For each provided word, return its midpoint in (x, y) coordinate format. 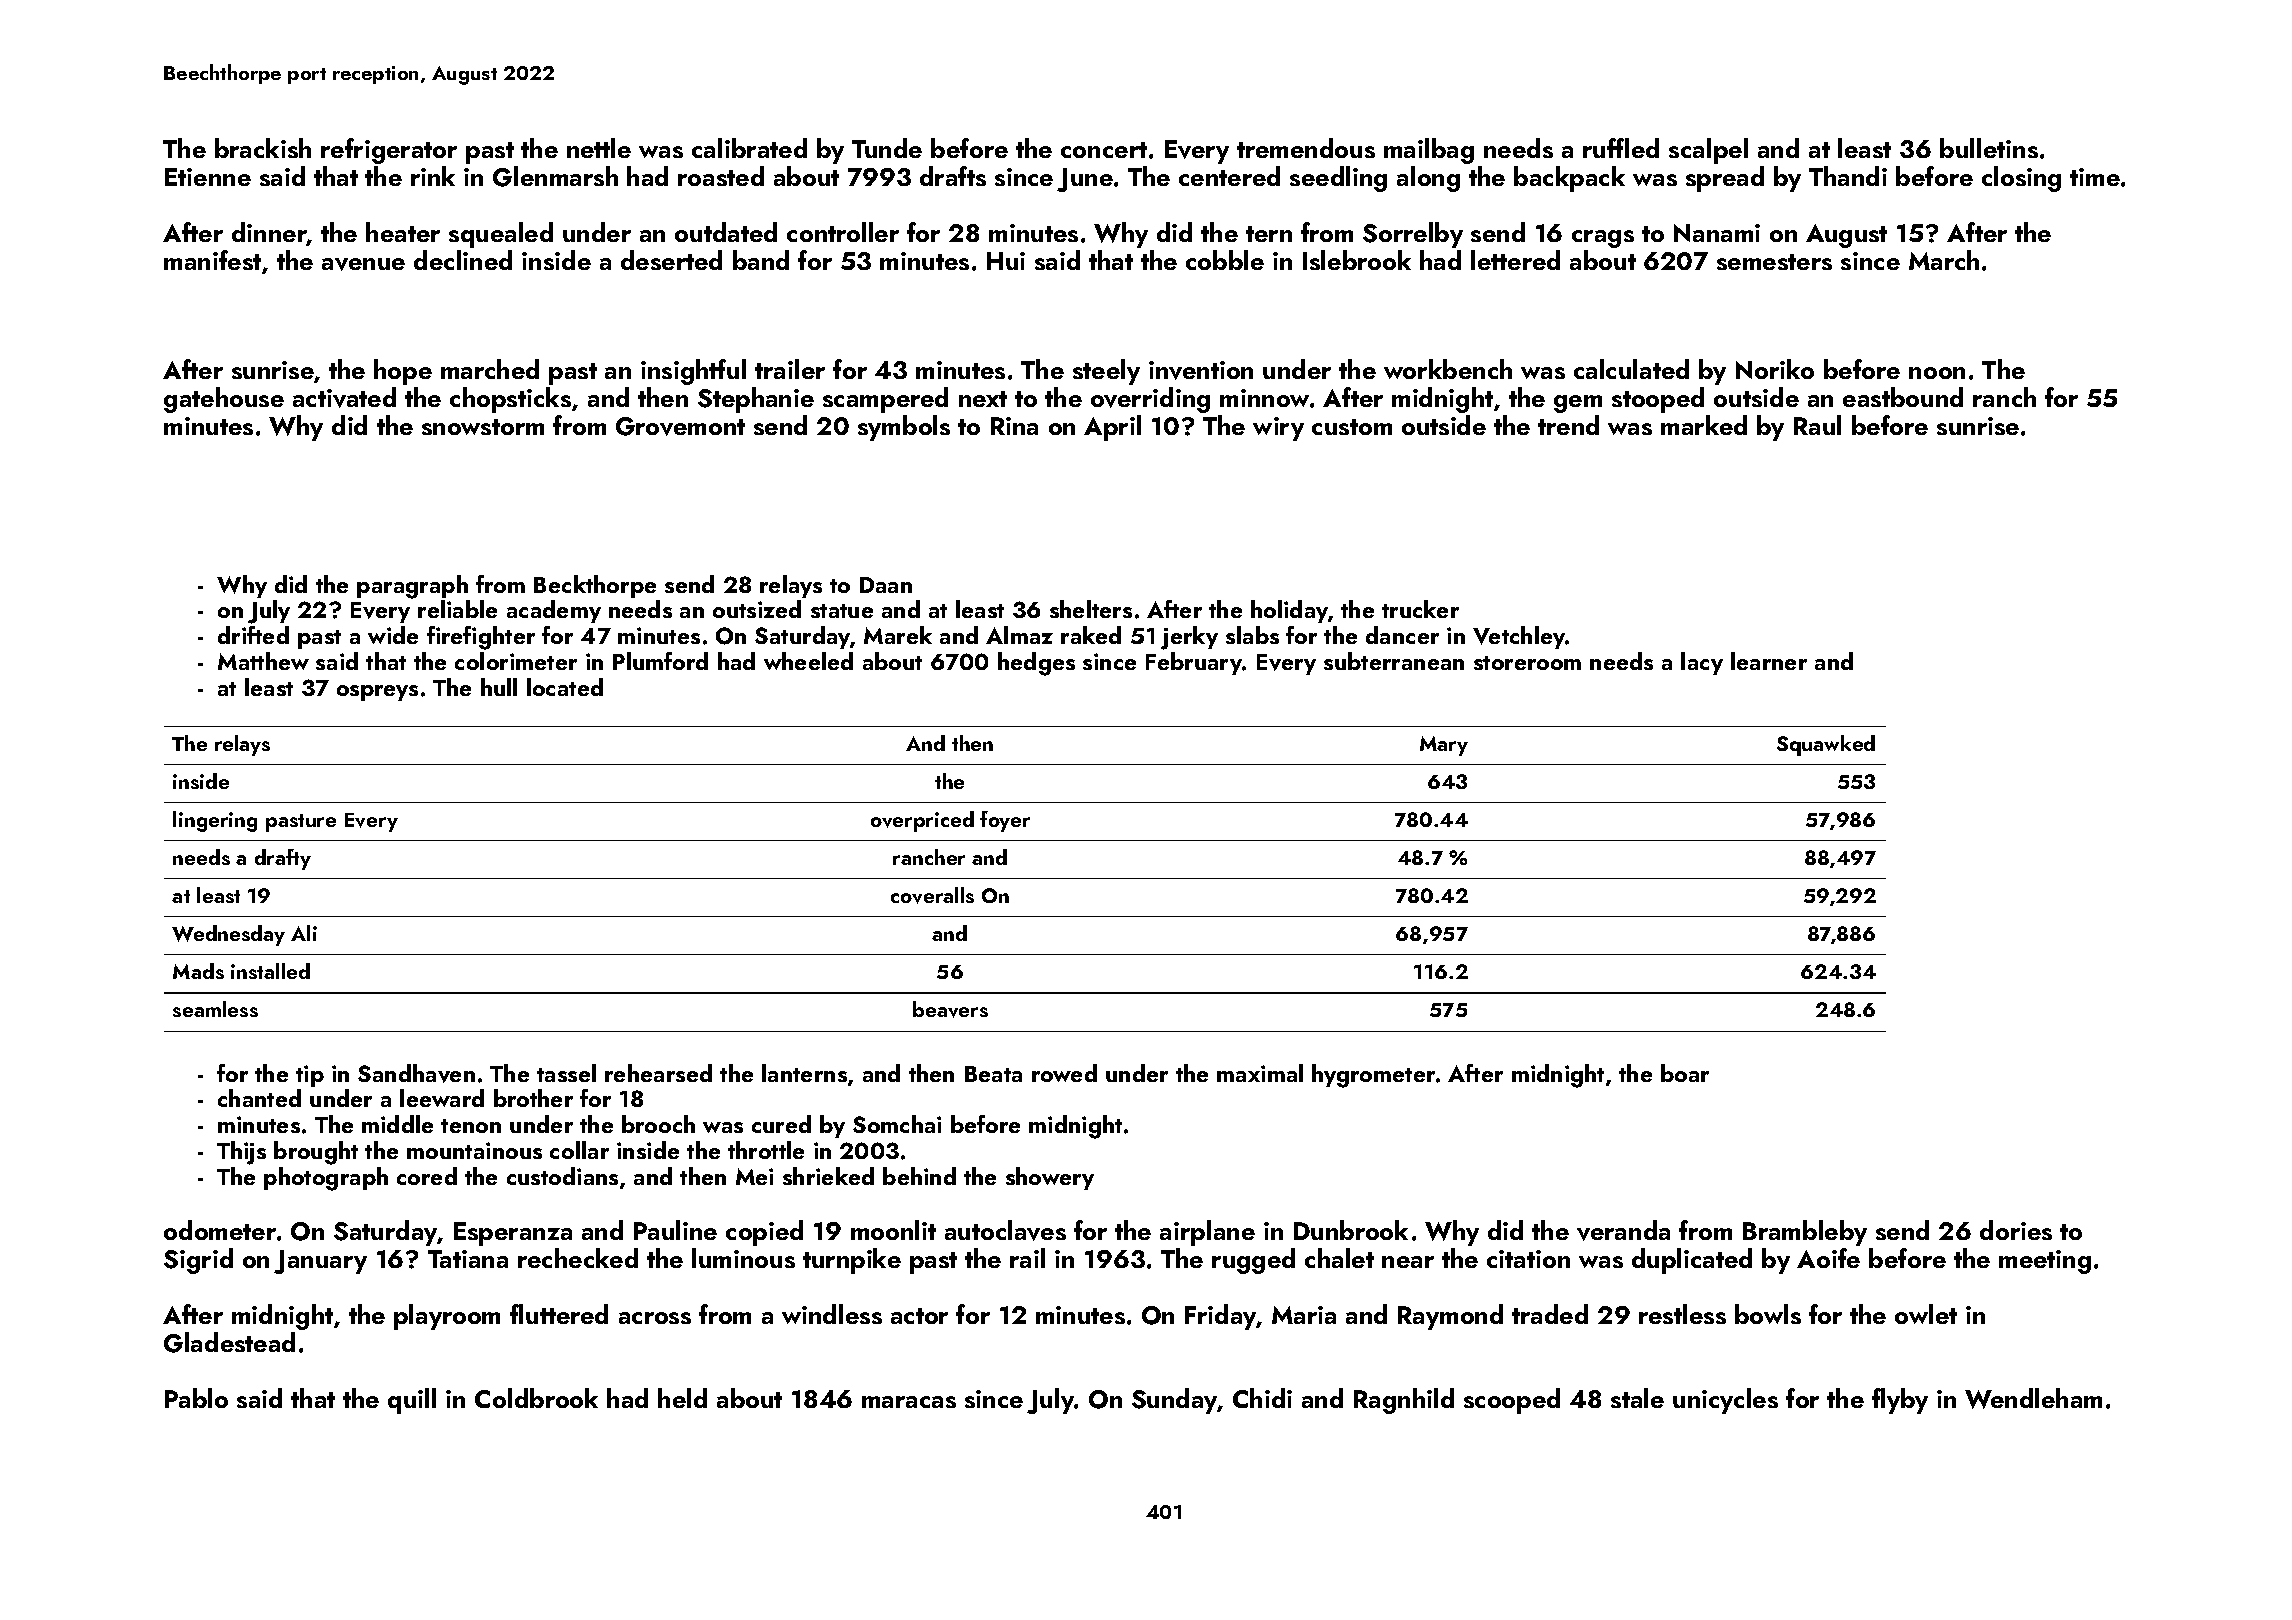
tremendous (1306, 148)
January (320, 1262)
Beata (993, 1074)
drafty (283, 859)
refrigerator (389, 151)
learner (1769, 661)
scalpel (1708, 151)
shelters (1091, 609)
